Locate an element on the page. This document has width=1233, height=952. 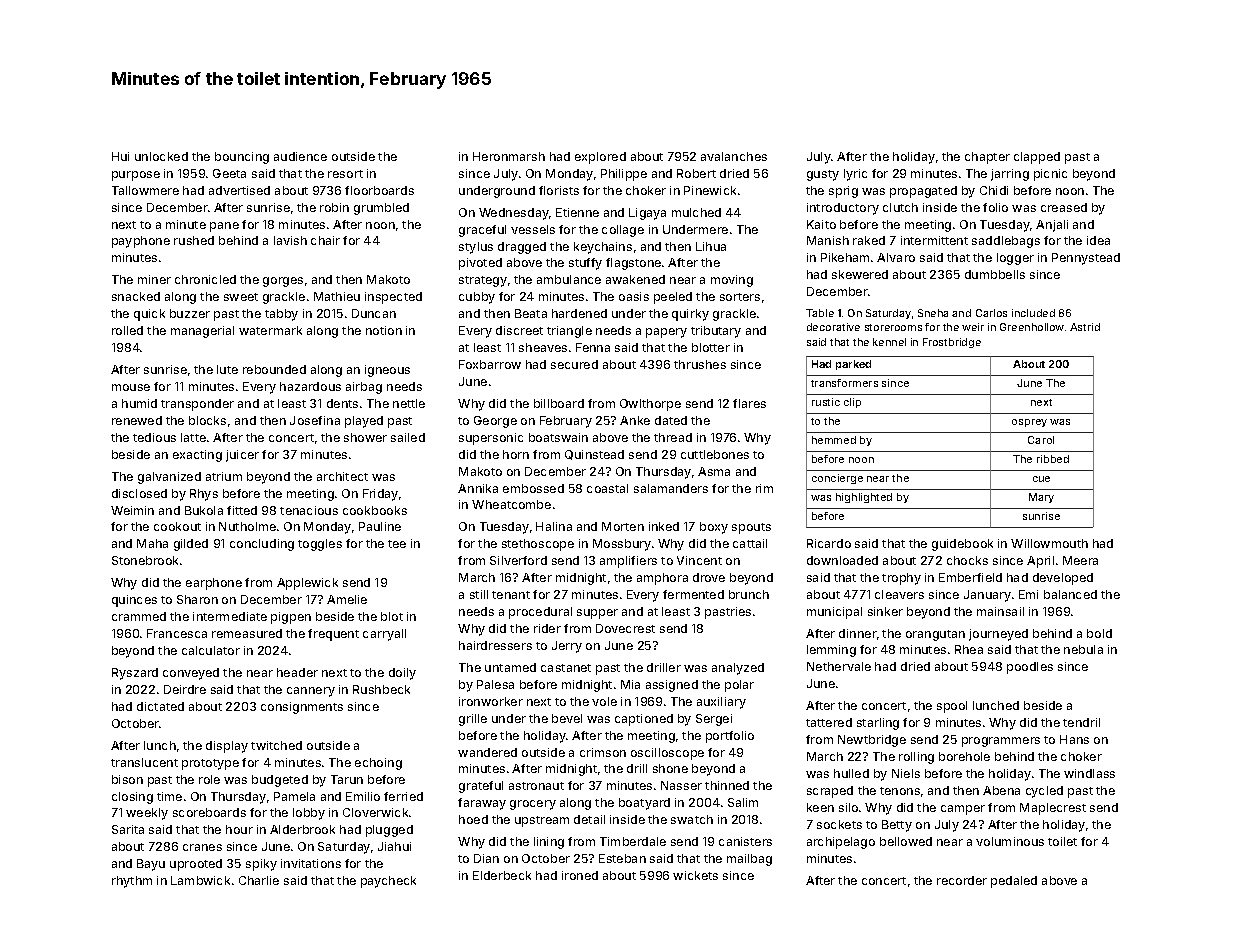
concluding is located at coordinates (262, 545).
